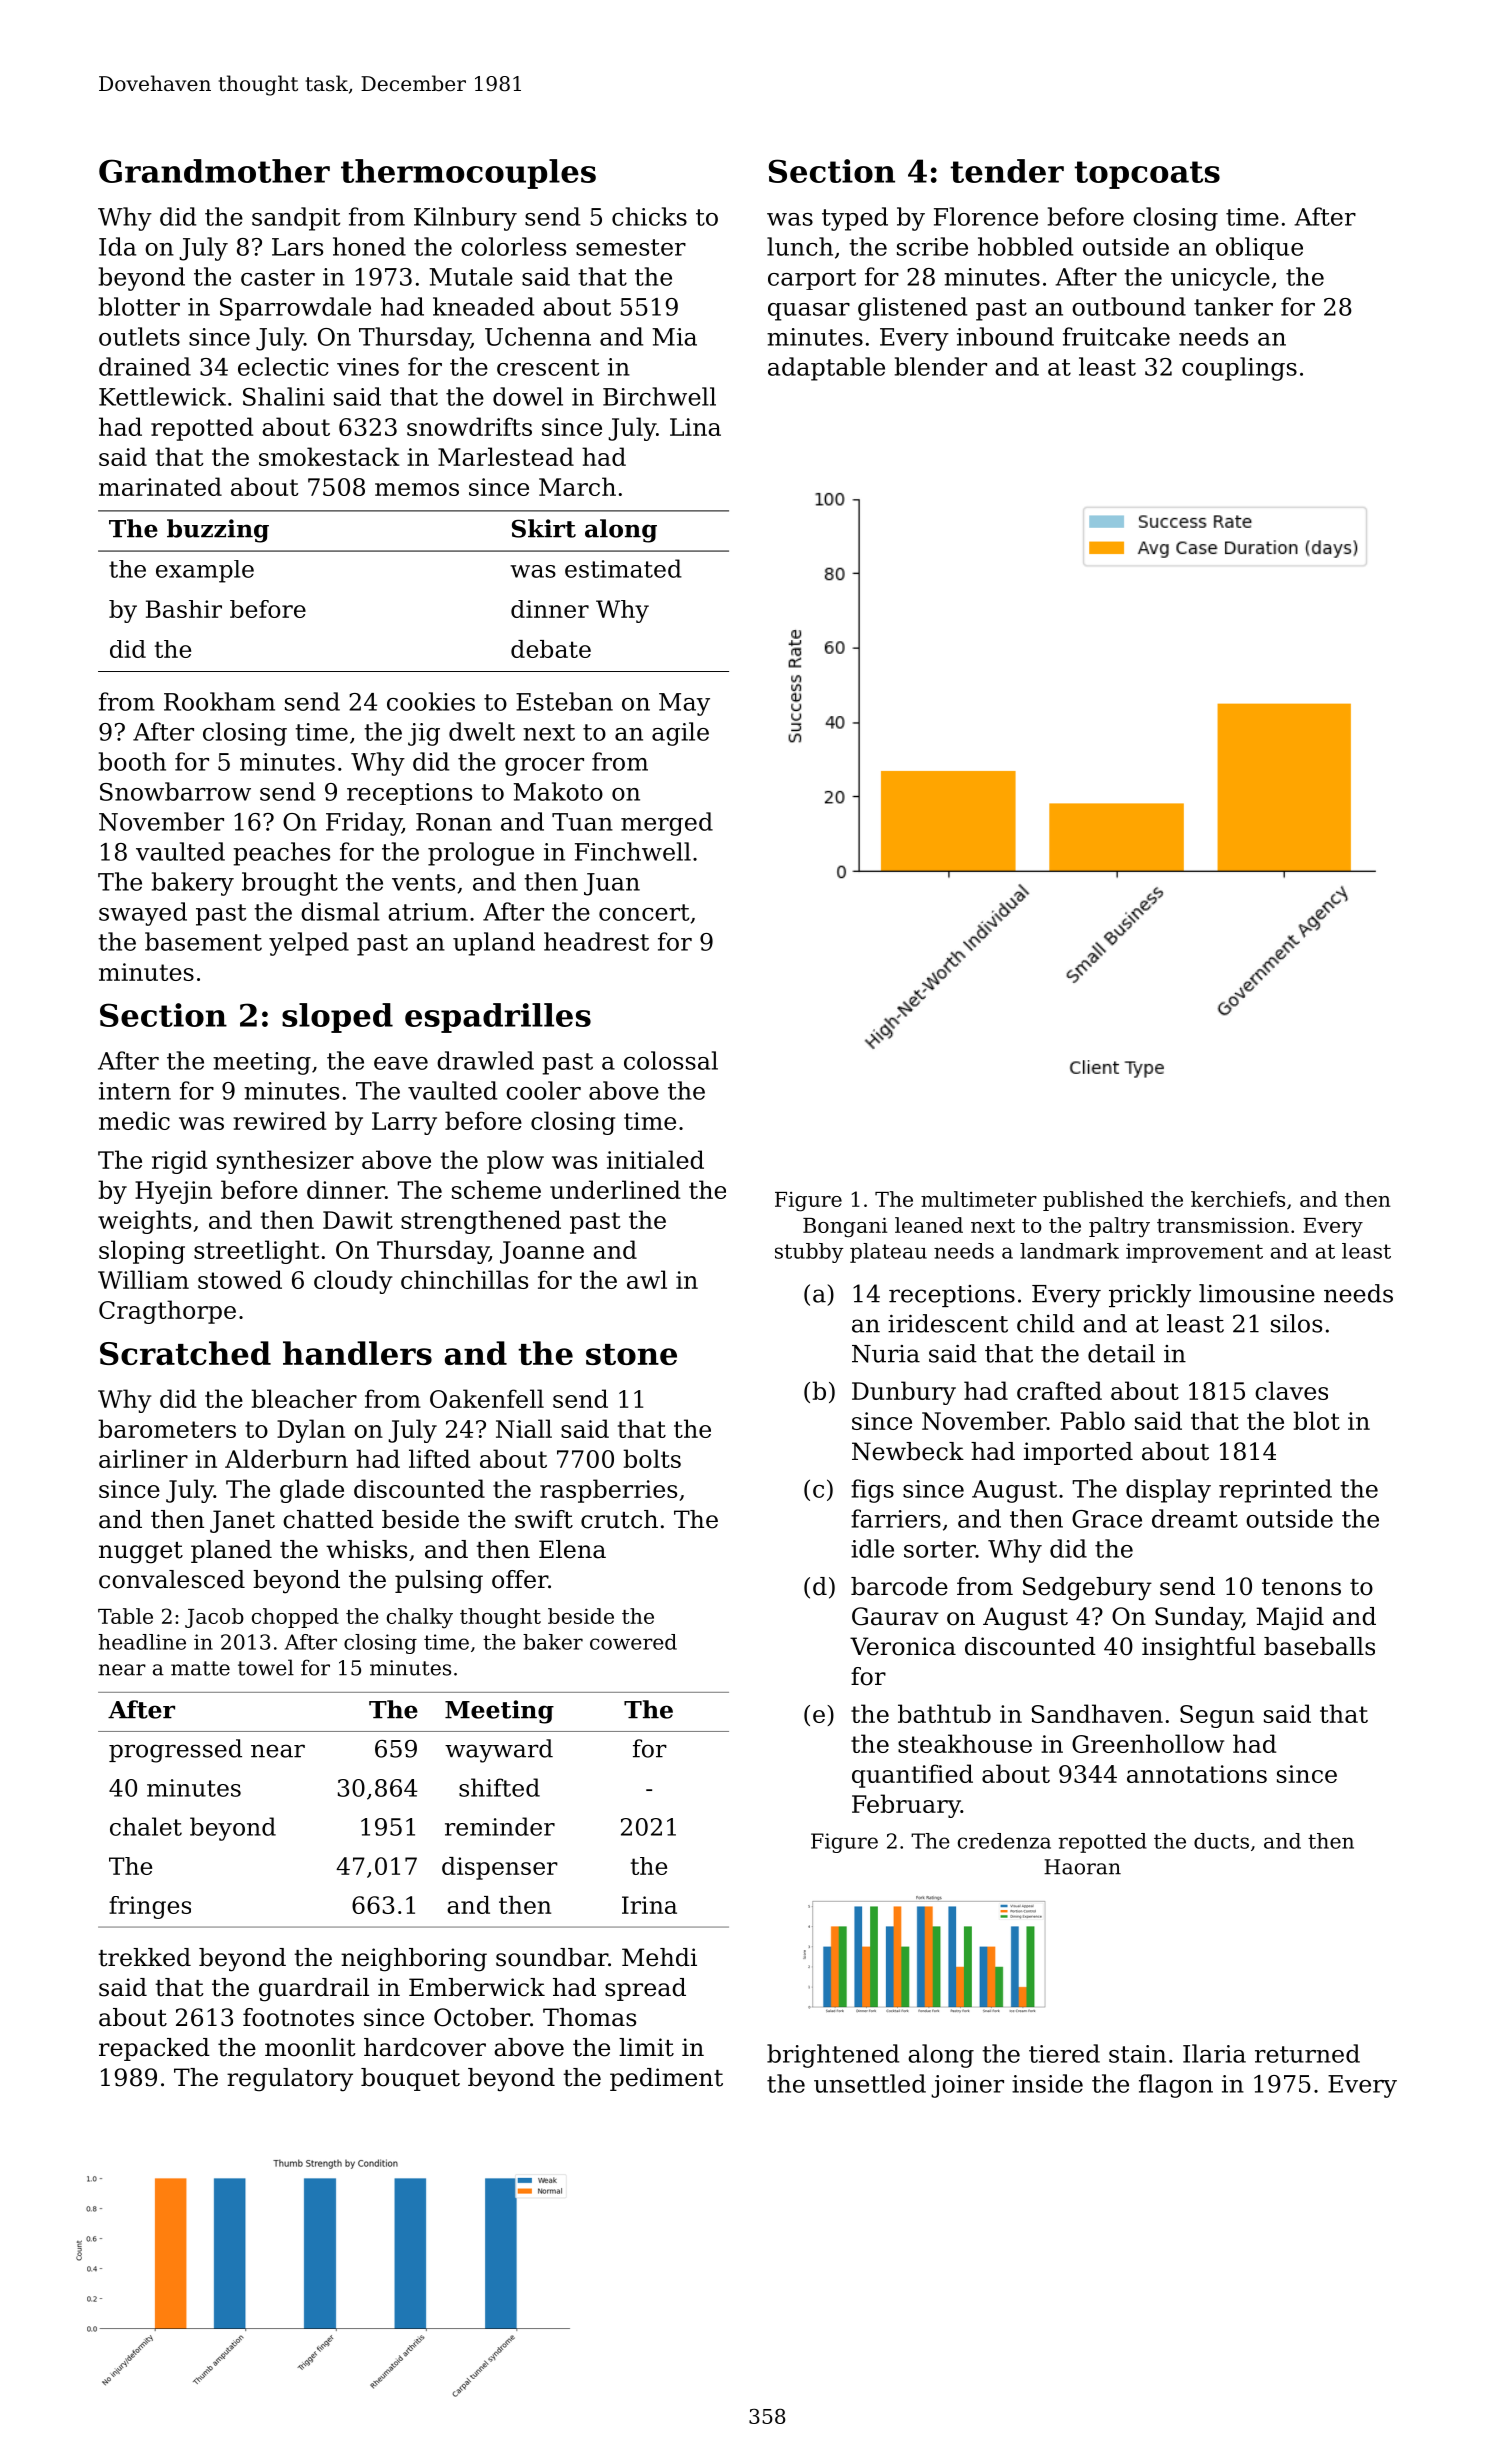 This screenshot has height=2464, width=1496. I want to click on outlets, so click(139, 336).
